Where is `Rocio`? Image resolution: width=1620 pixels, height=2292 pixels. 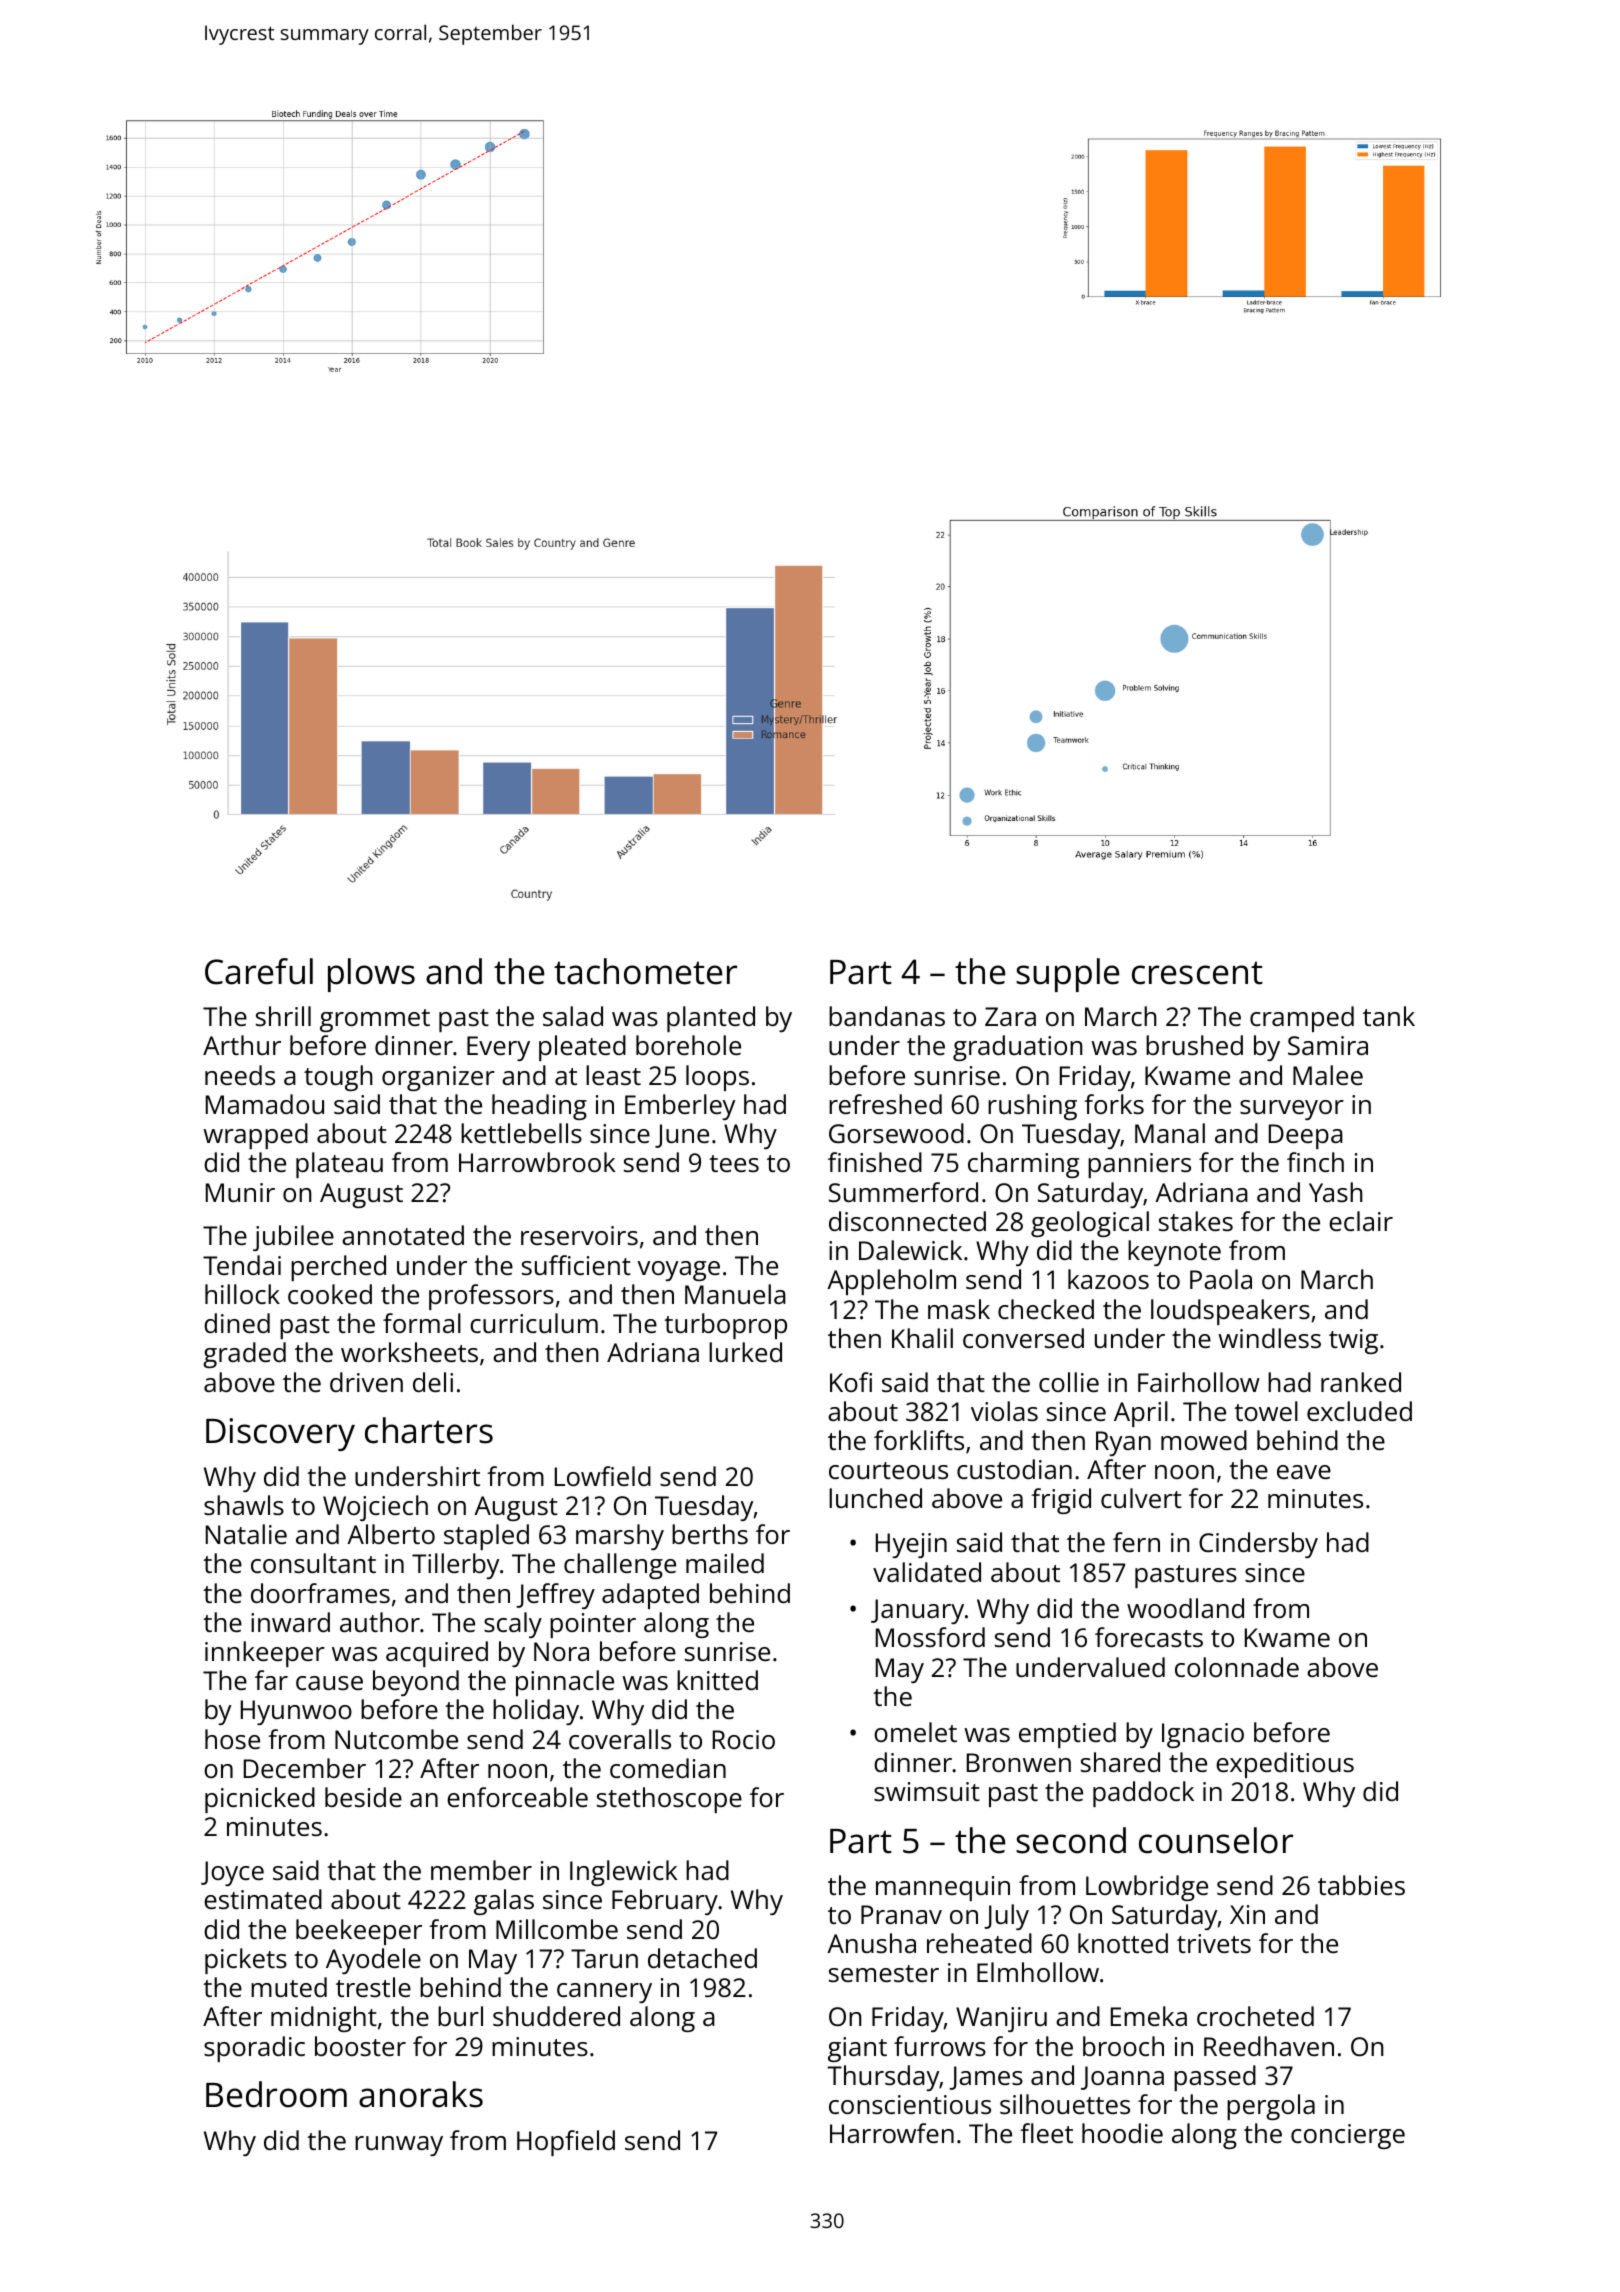 Rocio is located at coordinates (744, 1739).
